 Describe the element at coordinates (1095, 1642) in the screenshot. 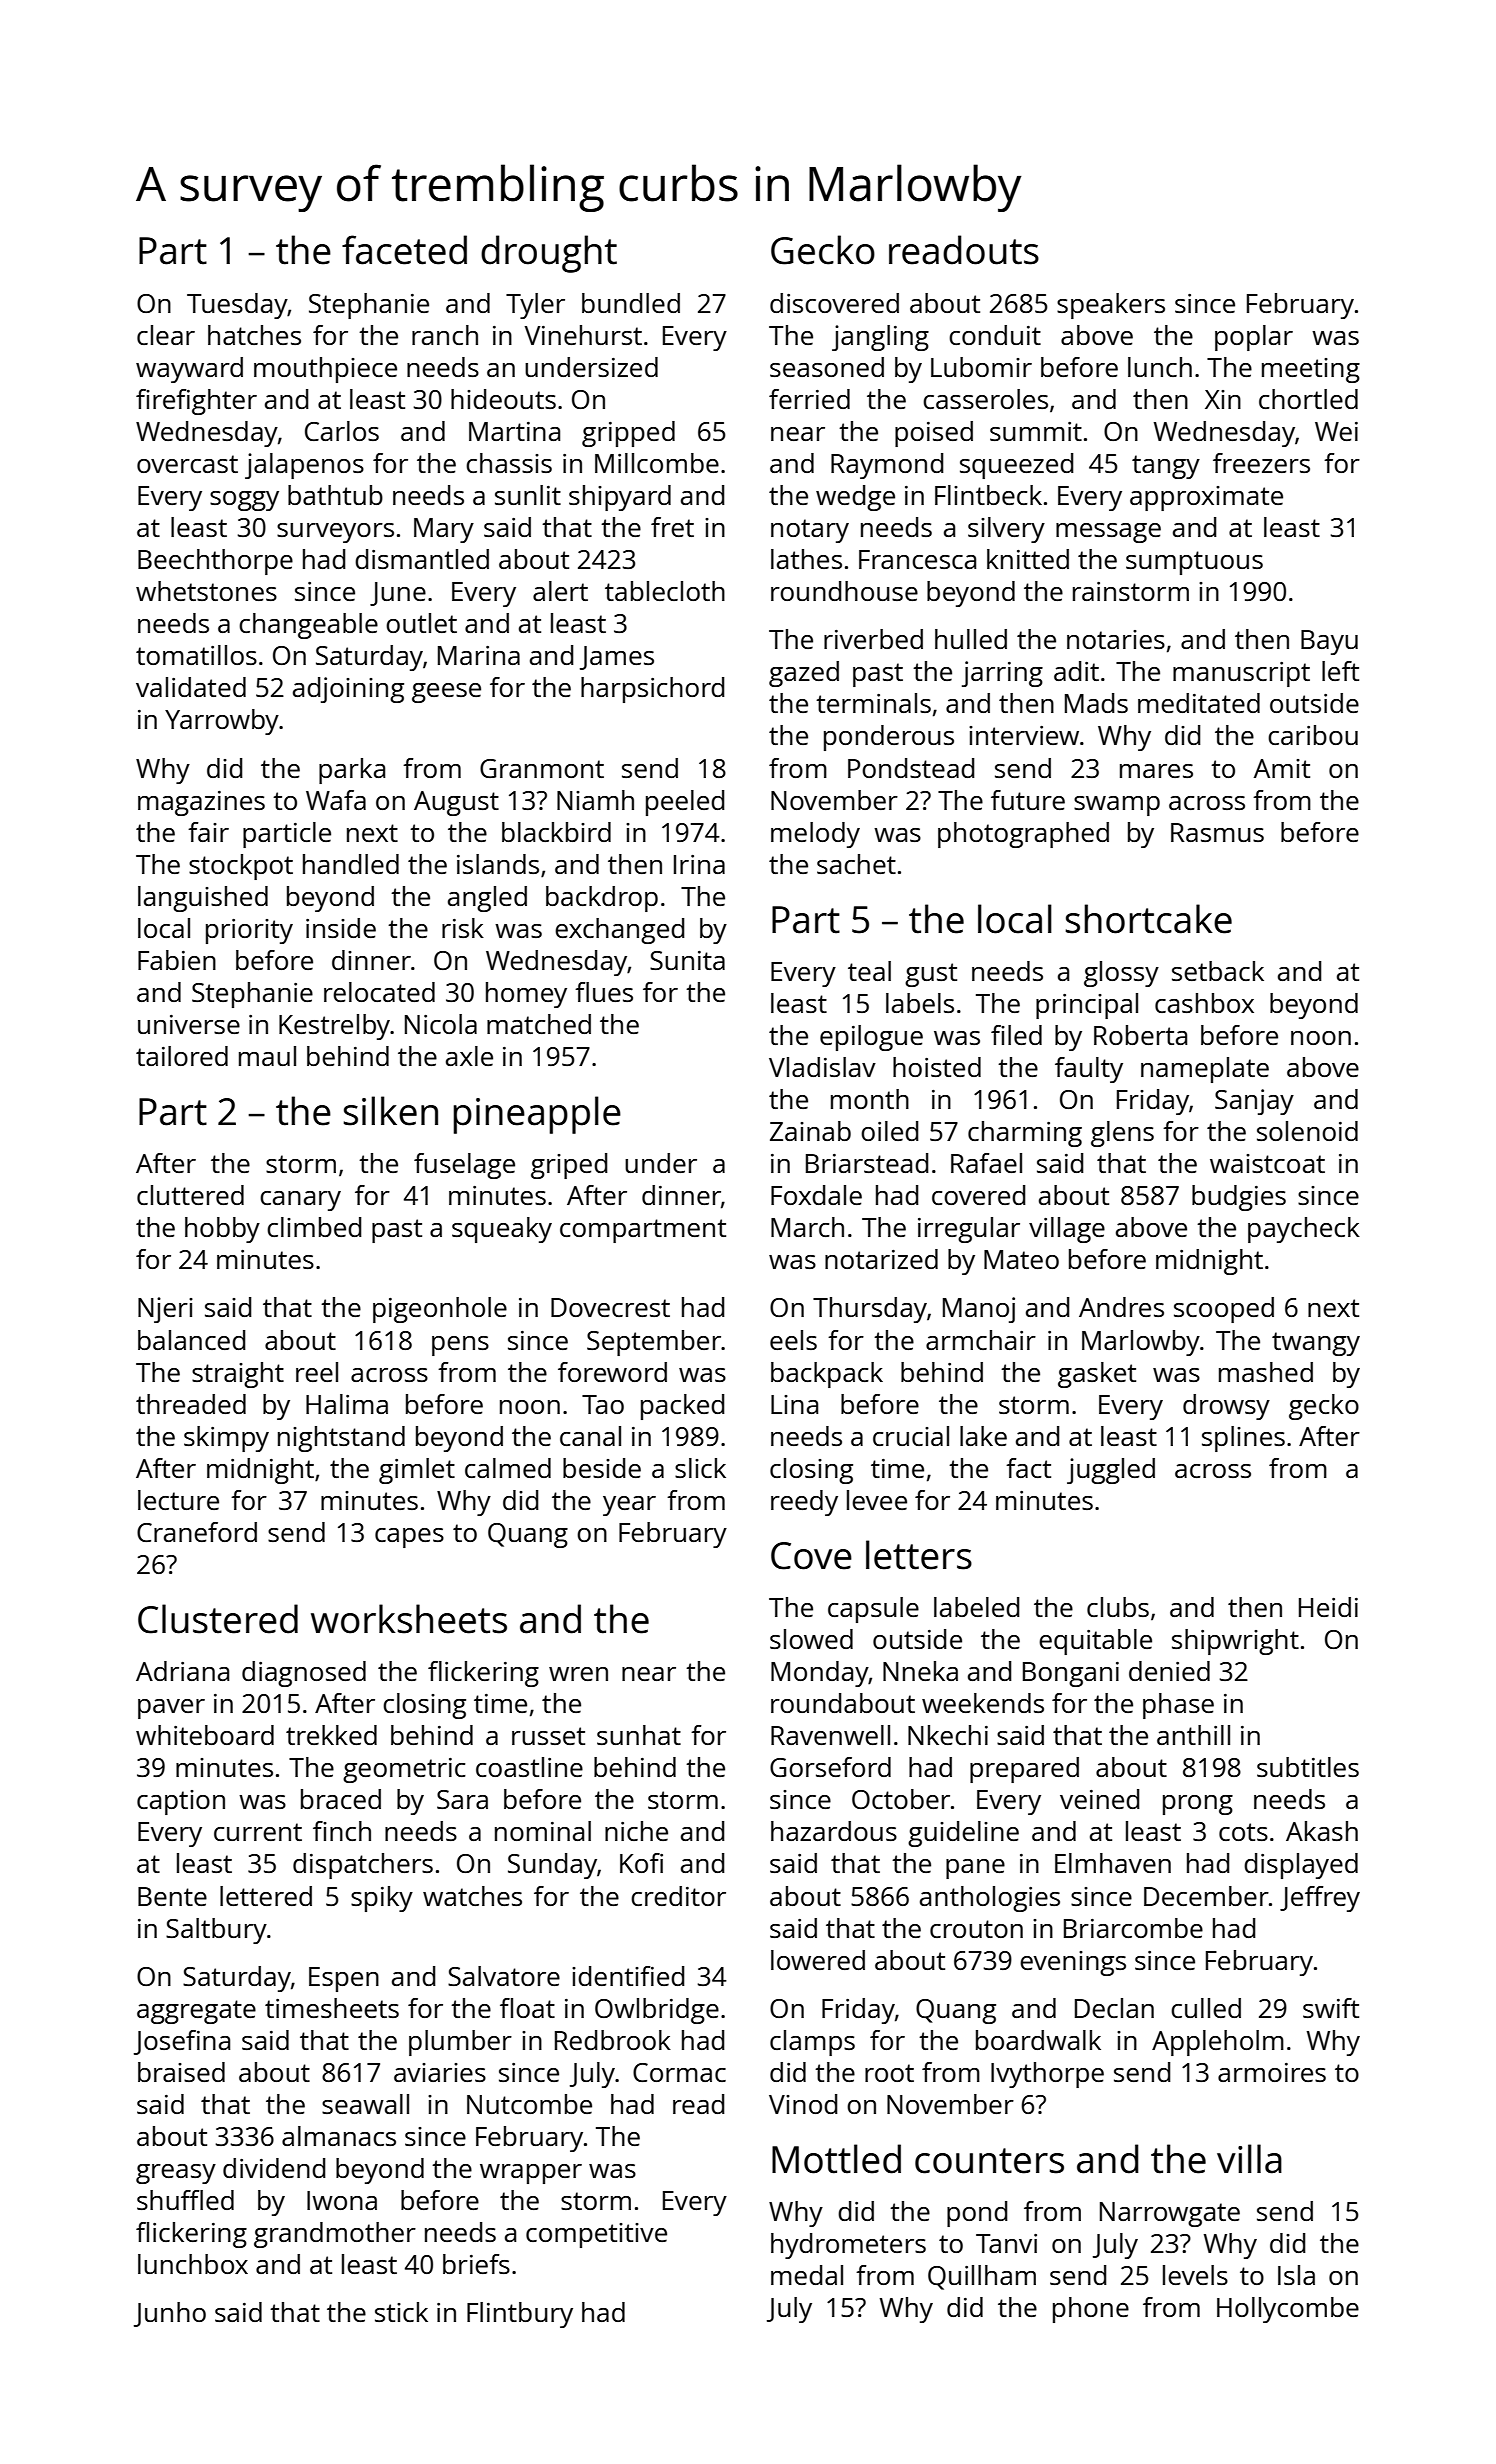

I see `equitable` at that location.
